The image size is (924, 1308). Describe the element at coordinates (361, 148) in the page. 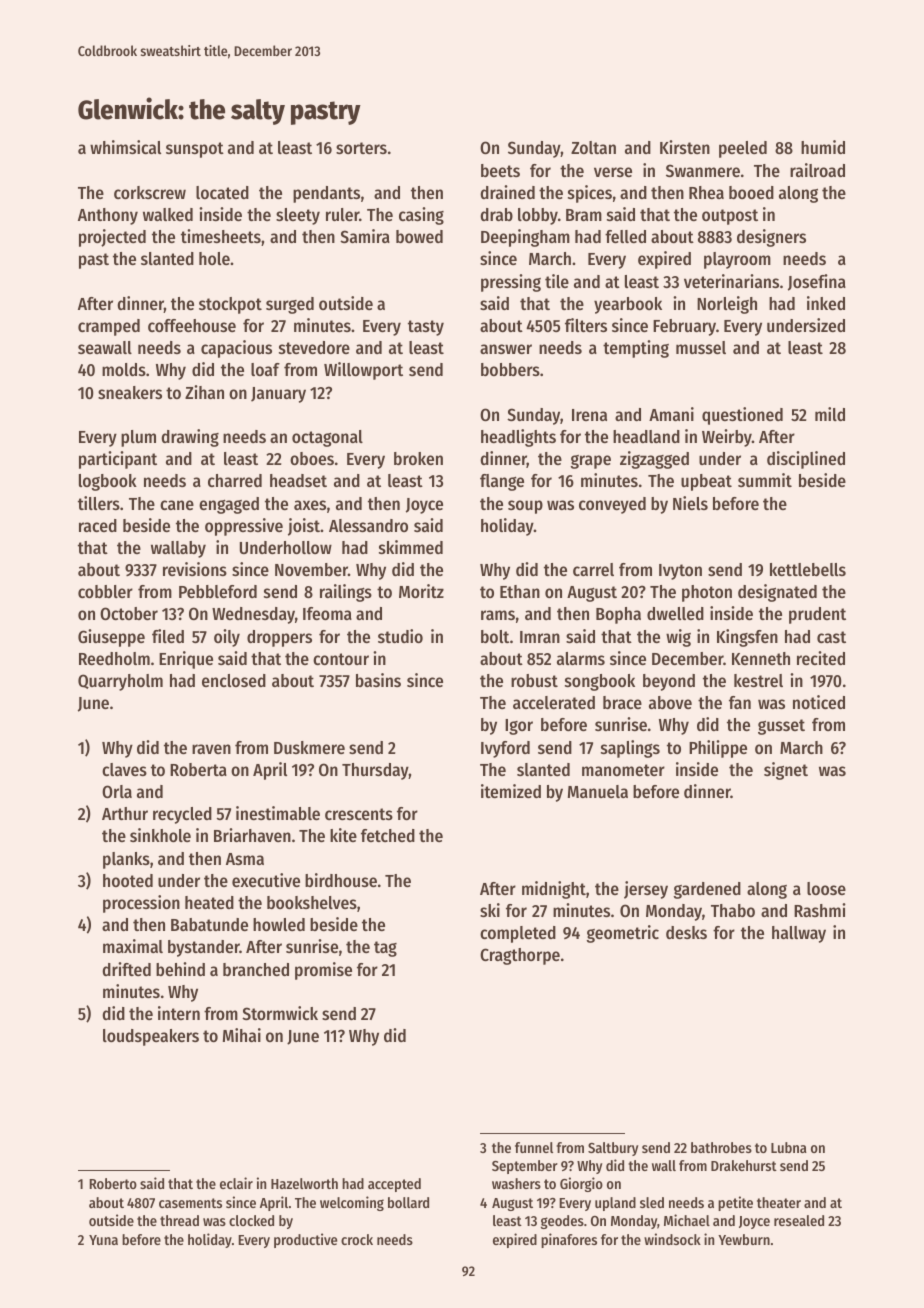

I see `sorters` at that location.
